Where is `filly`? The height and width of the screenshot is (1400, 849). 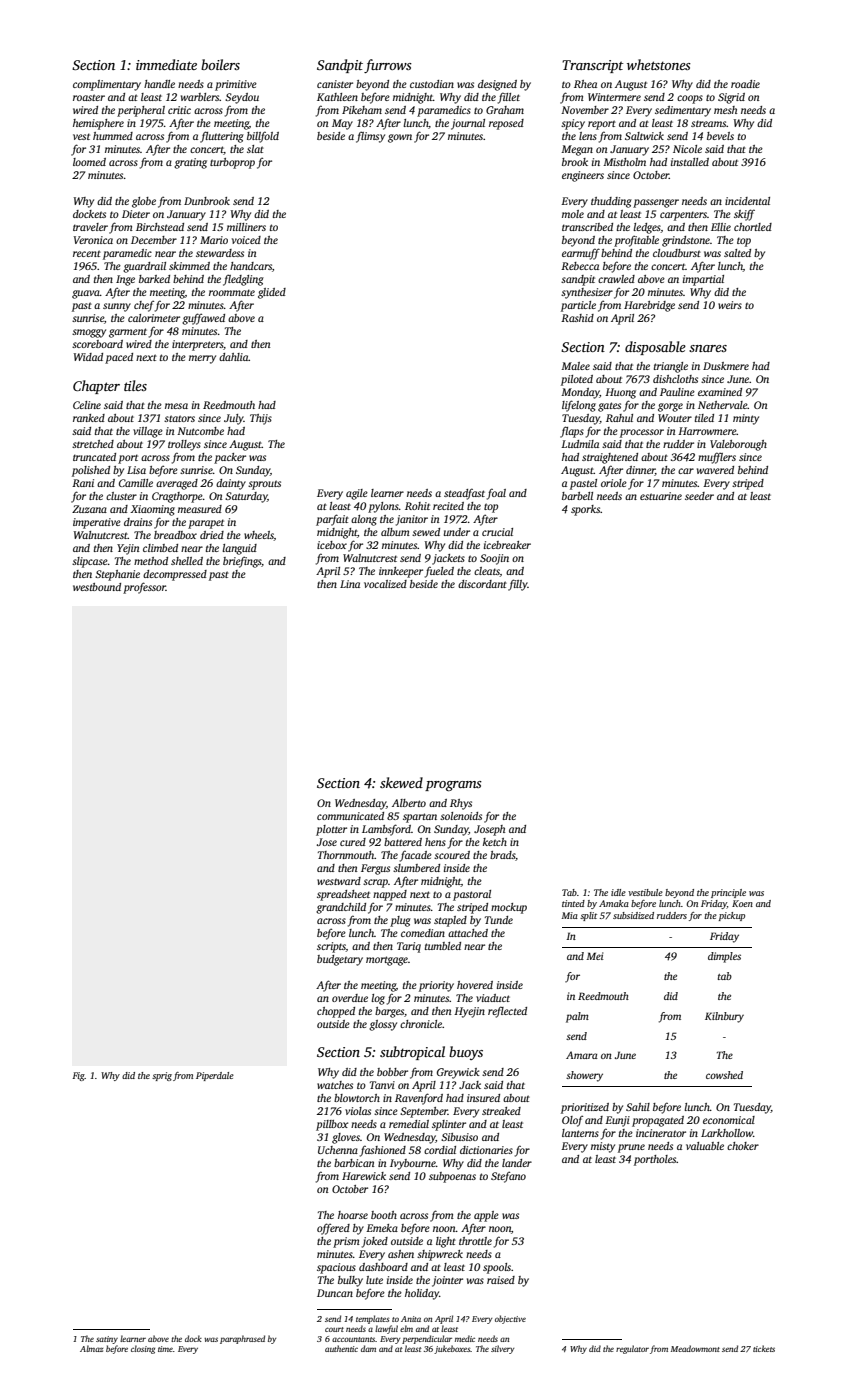
filly is located at coordinates (518, 585).
